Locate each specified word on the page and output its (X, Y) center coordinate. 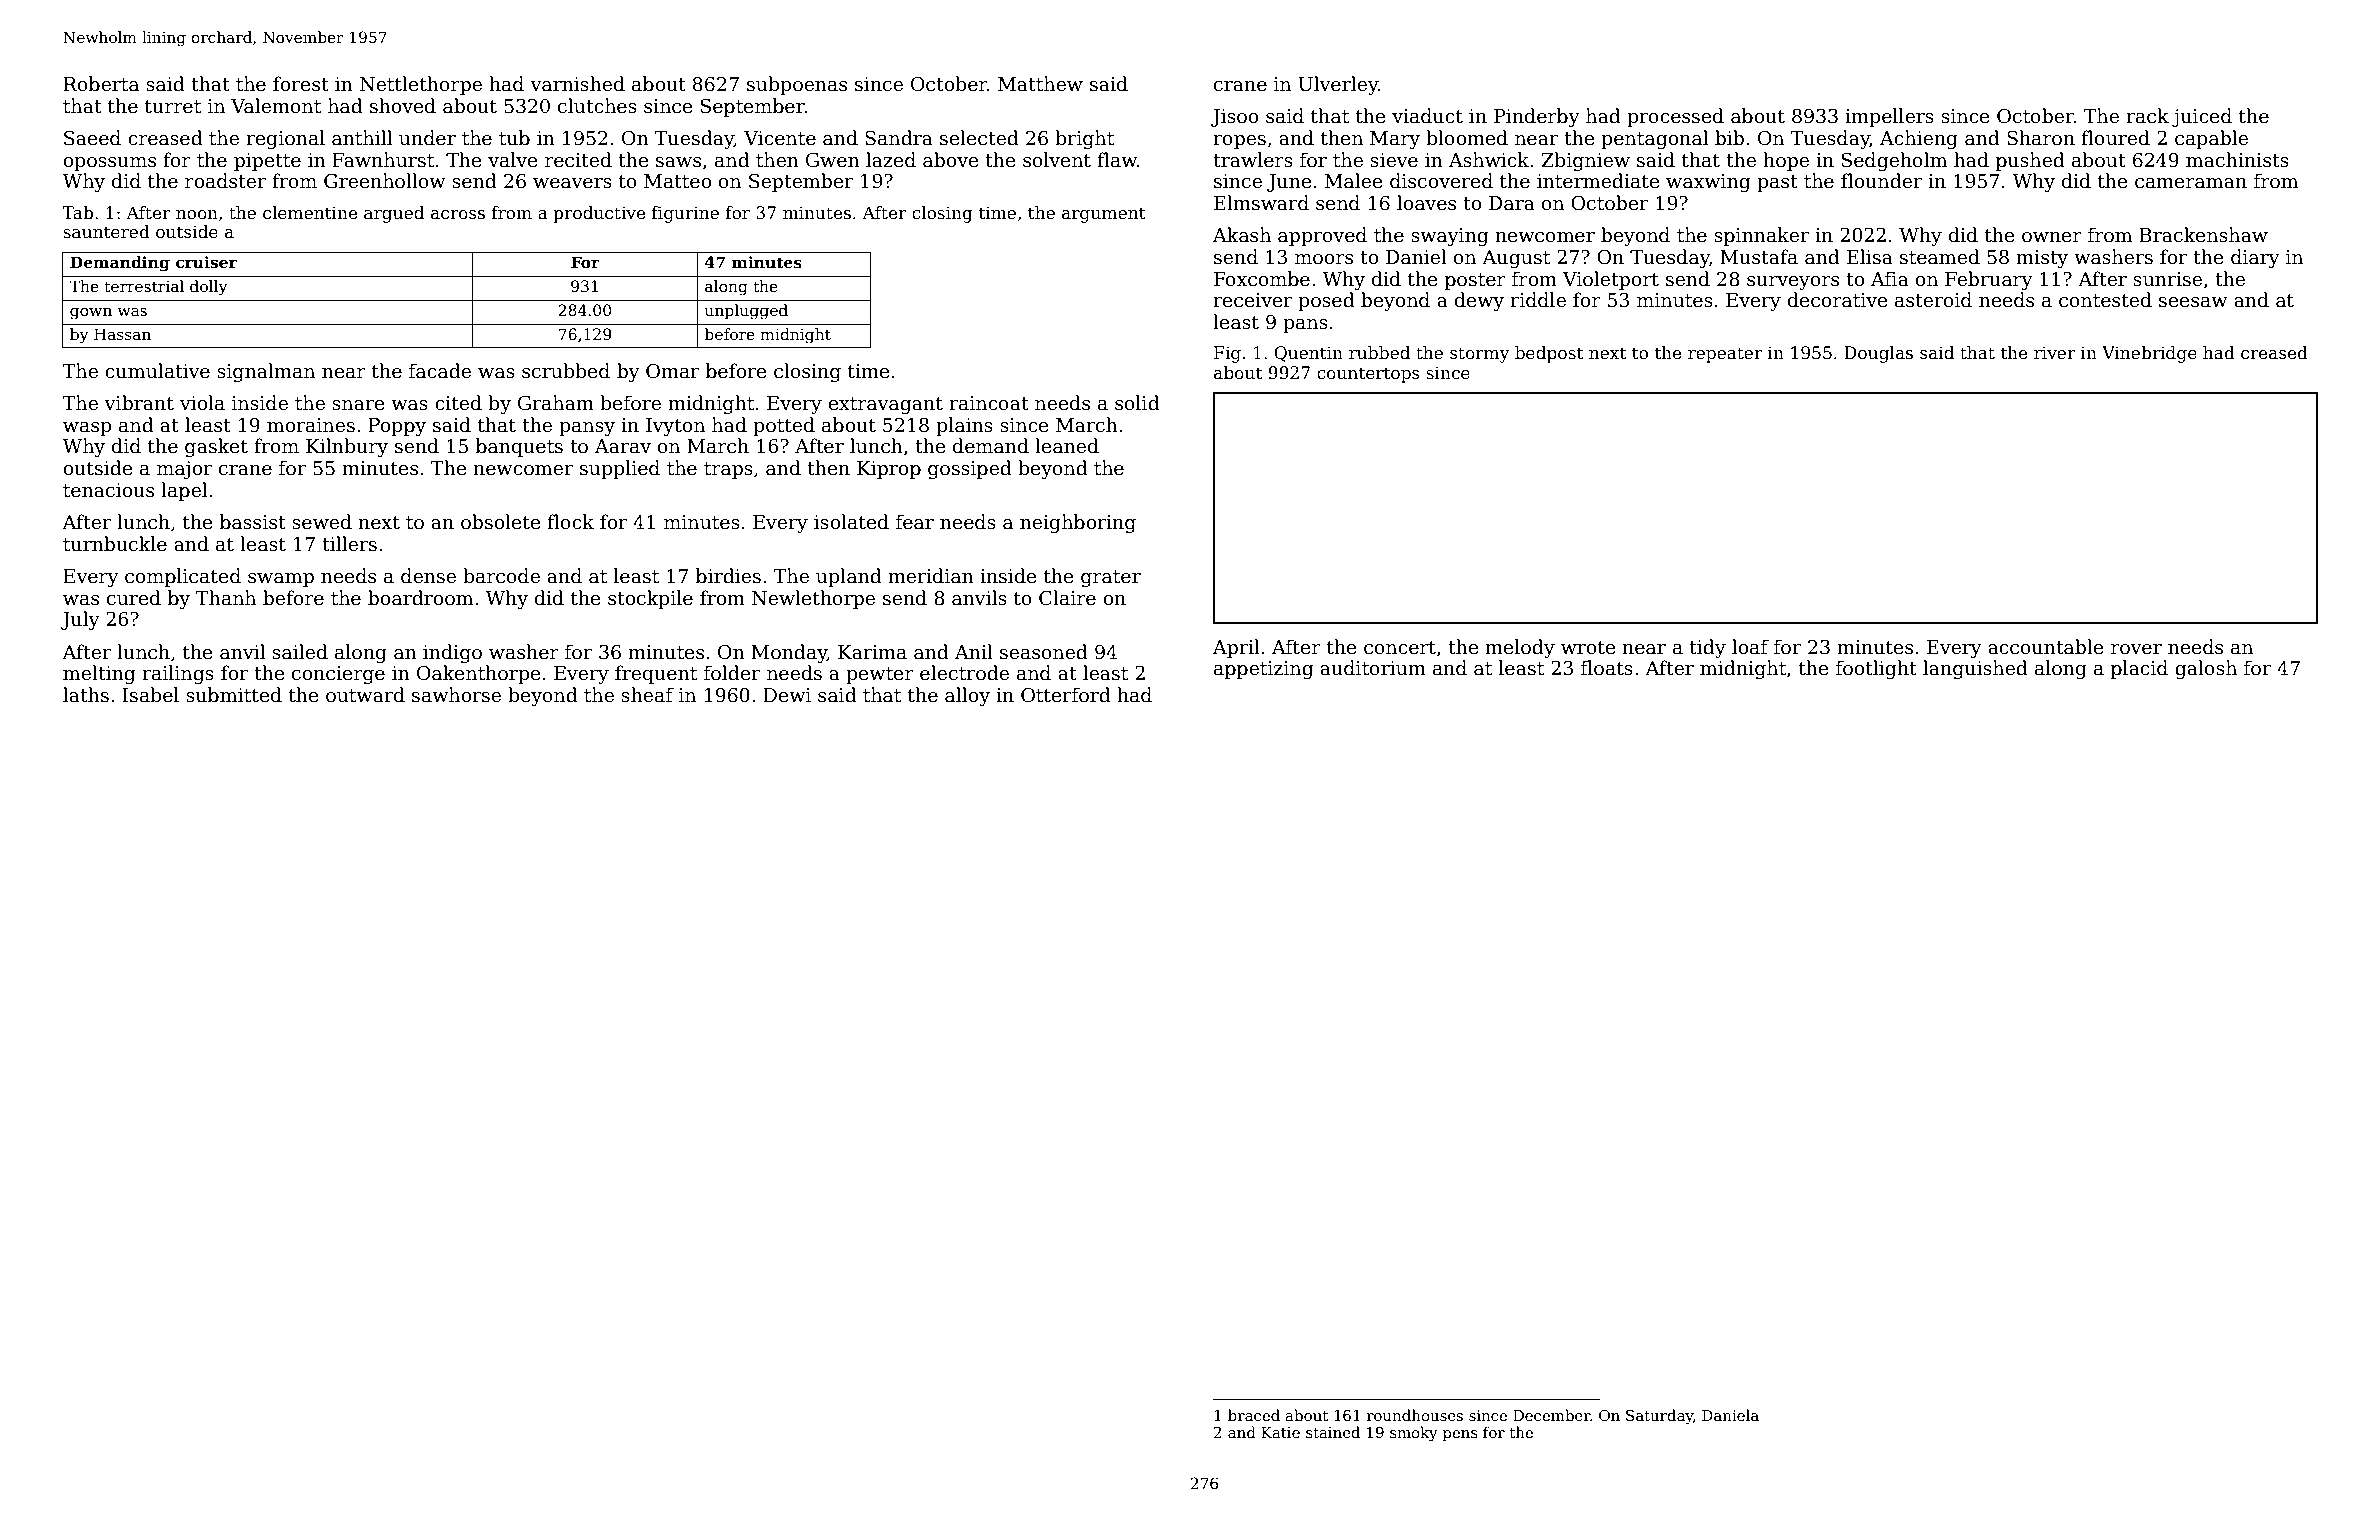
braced (1254, 1415)
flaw (1117, 160)
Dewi (787, 695)
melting (99, 674)
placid (2139, 669)
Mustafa (1759, 257)
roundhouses (1415, 1415)
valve (513, 160)
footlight (1876, 669)
